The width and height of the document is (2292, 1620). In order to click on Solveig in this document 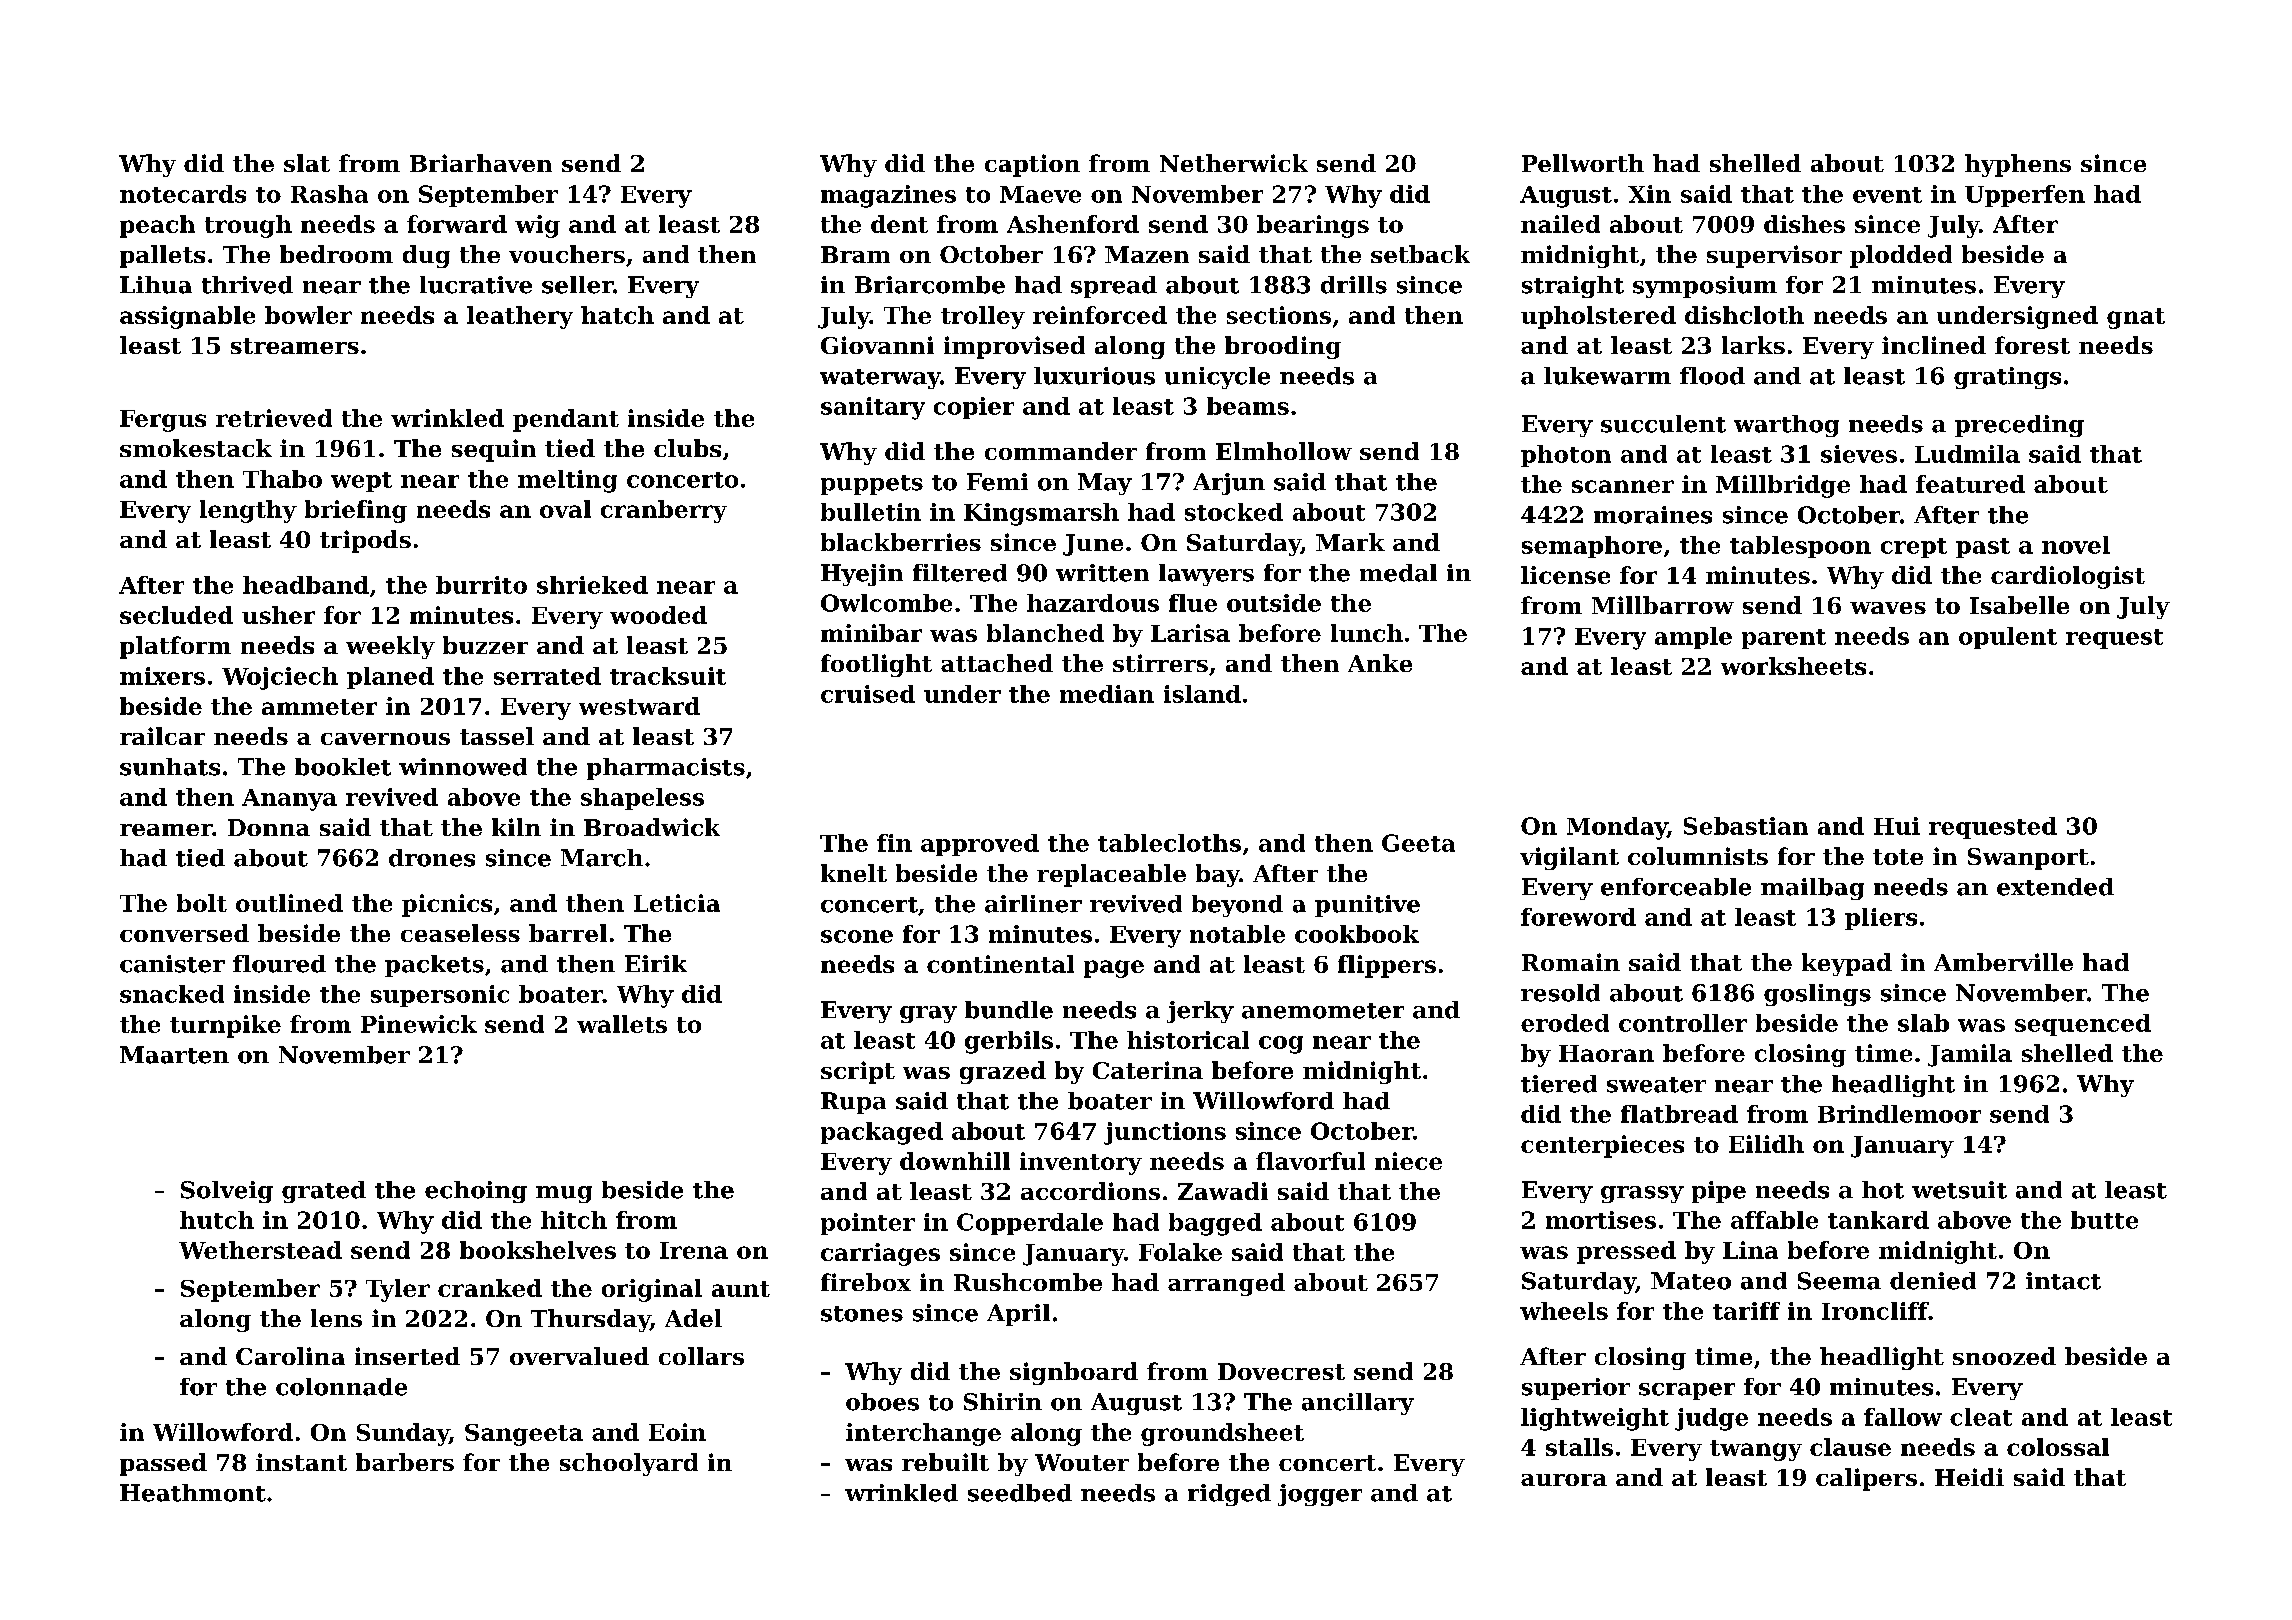, I will do `click(227, 1192)`.
